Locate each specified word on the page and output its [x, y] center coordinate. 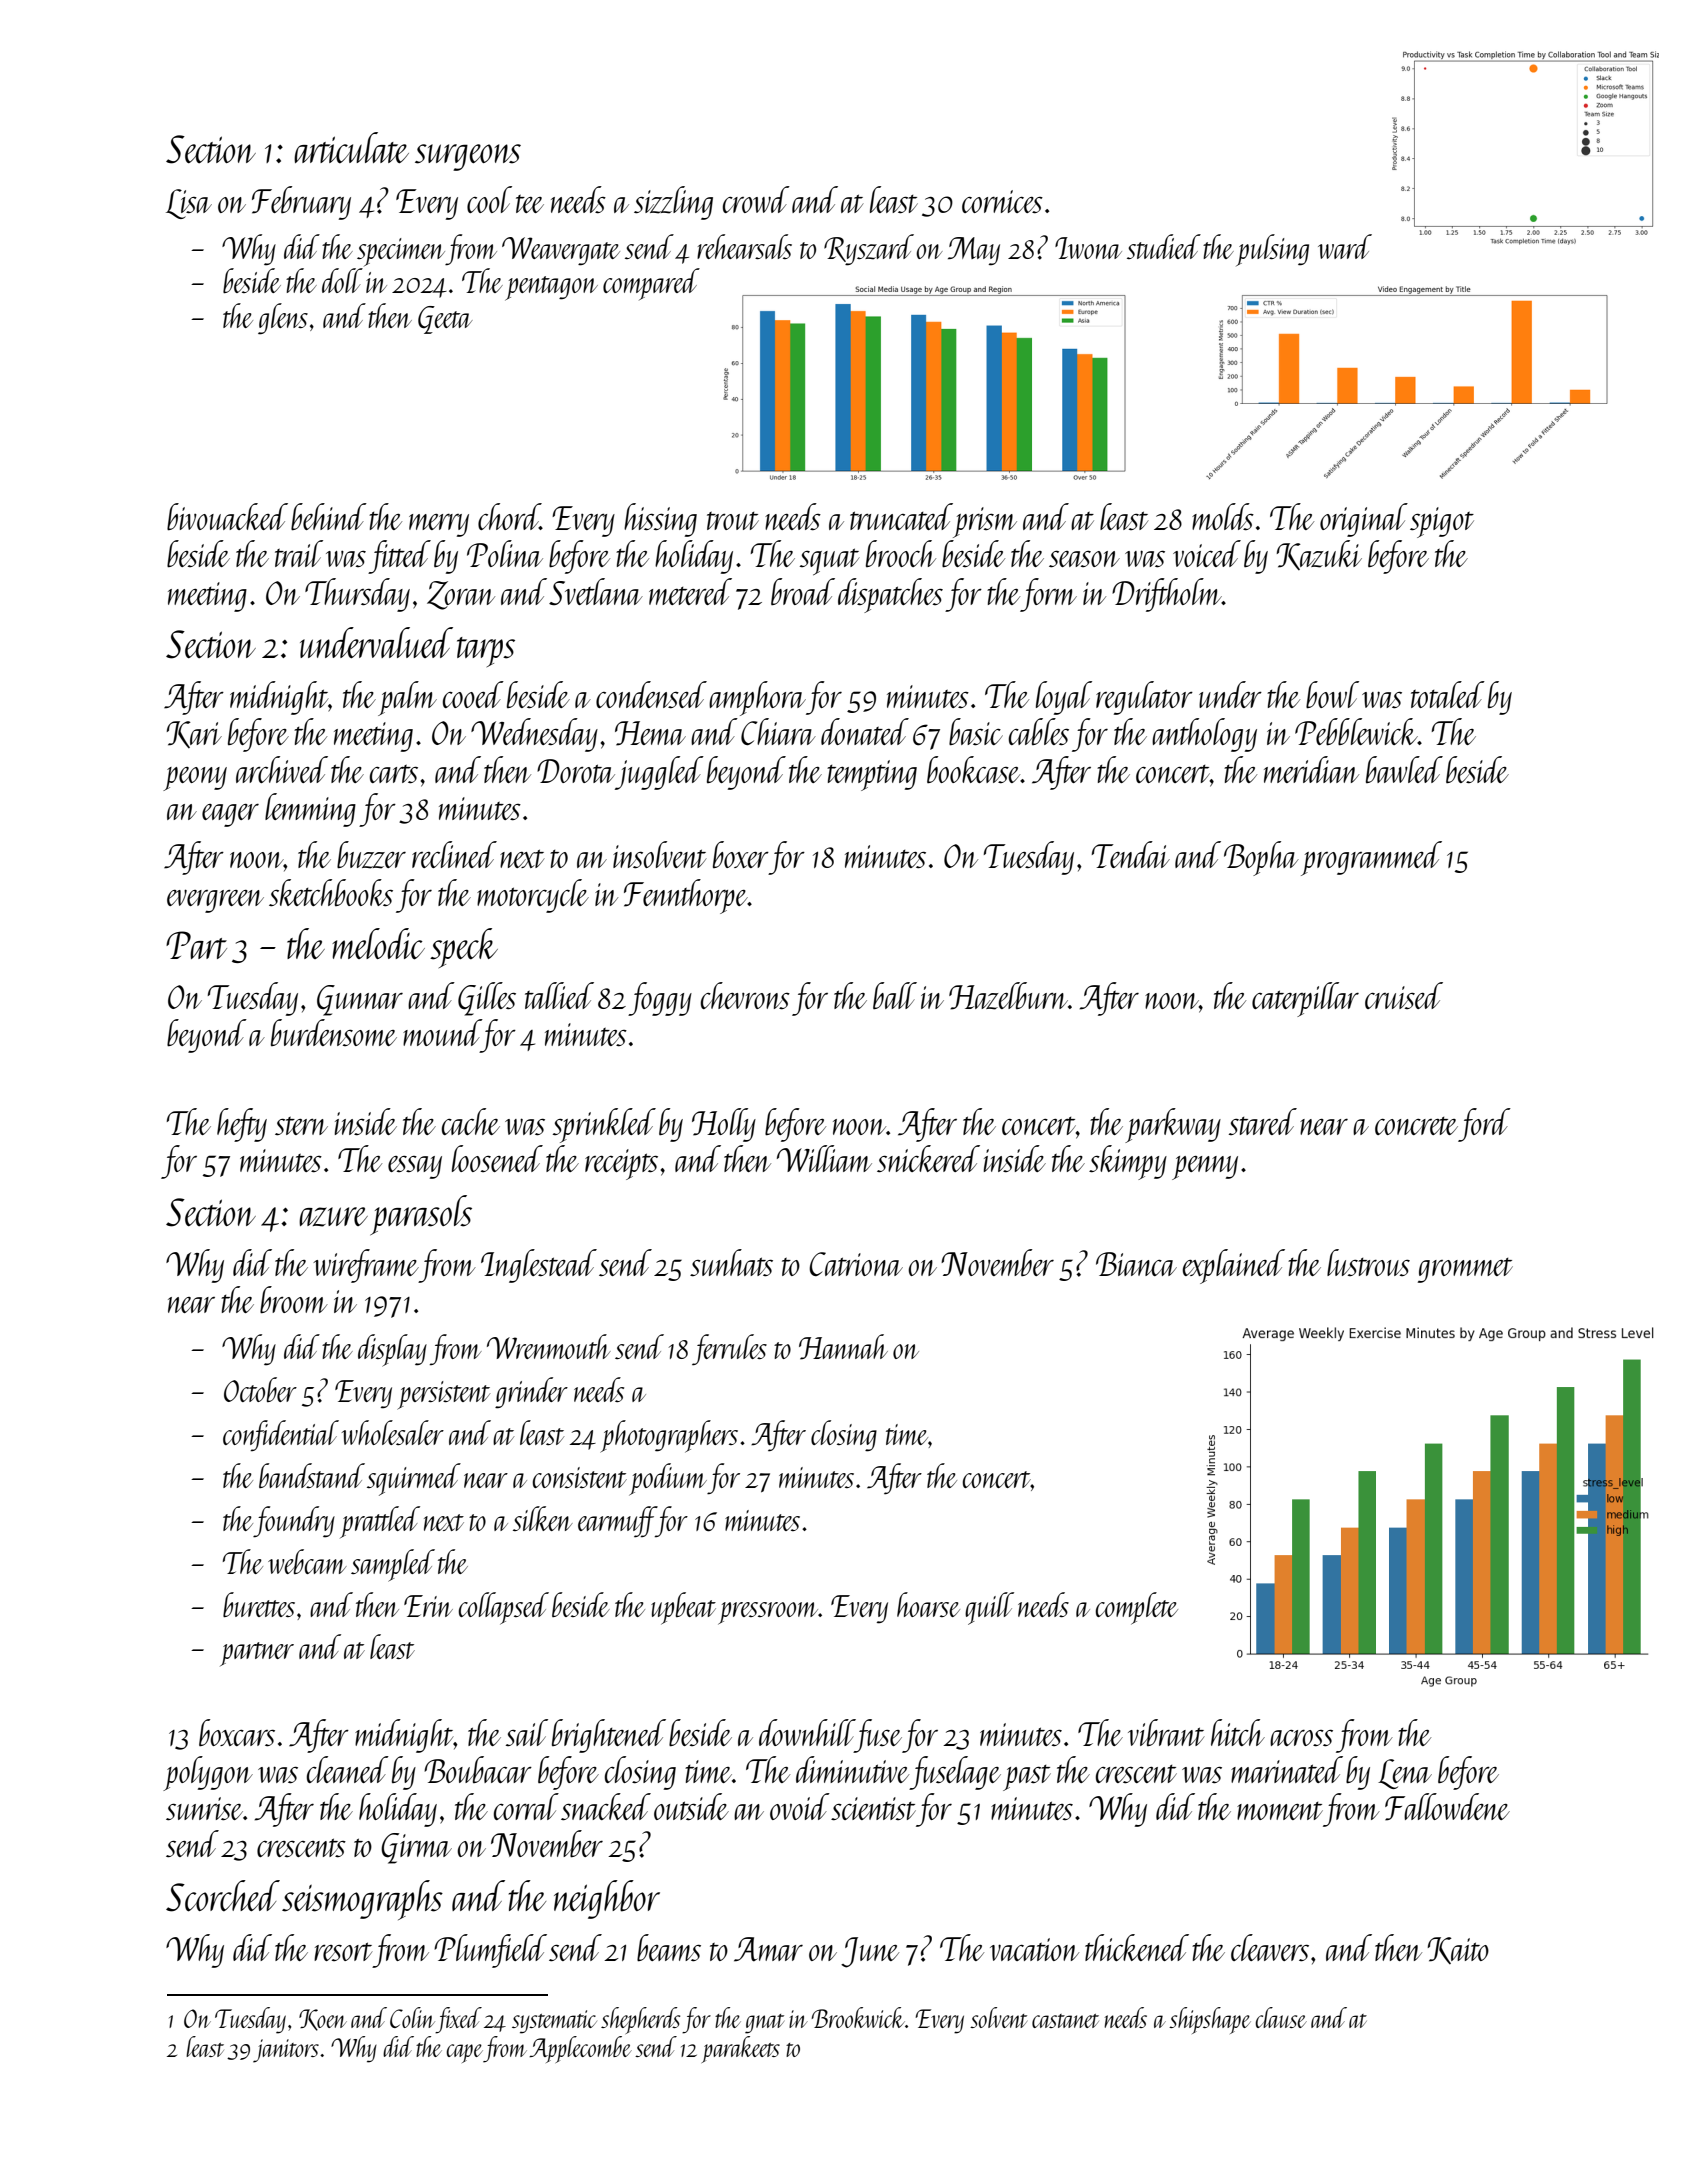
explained [1233, 1266]
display [392, 1350]
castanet [1065, 2021]
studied [1164, 246]
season [1084, 559]
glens [283, 319]
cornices [1002, 201]
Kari [194, 734]
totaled [1448, 694]
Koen [323, 2020]
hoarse [928, 1604]
